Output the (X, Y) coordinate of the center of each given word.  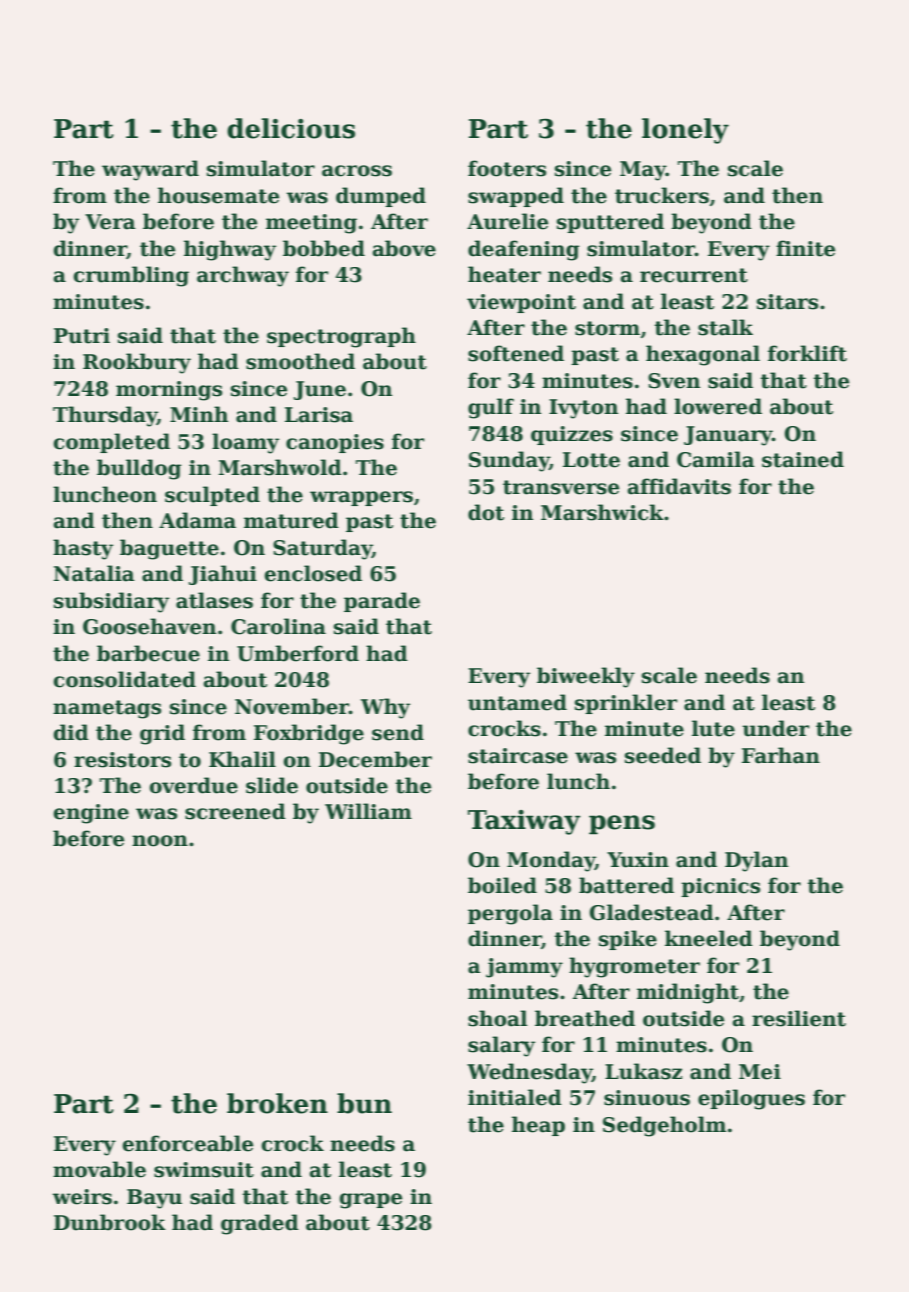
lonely (685, 131)
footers (507, 168)
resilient (799, 1018)
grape (370, 1201)
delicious (291, 128)
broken (277, 1103)
